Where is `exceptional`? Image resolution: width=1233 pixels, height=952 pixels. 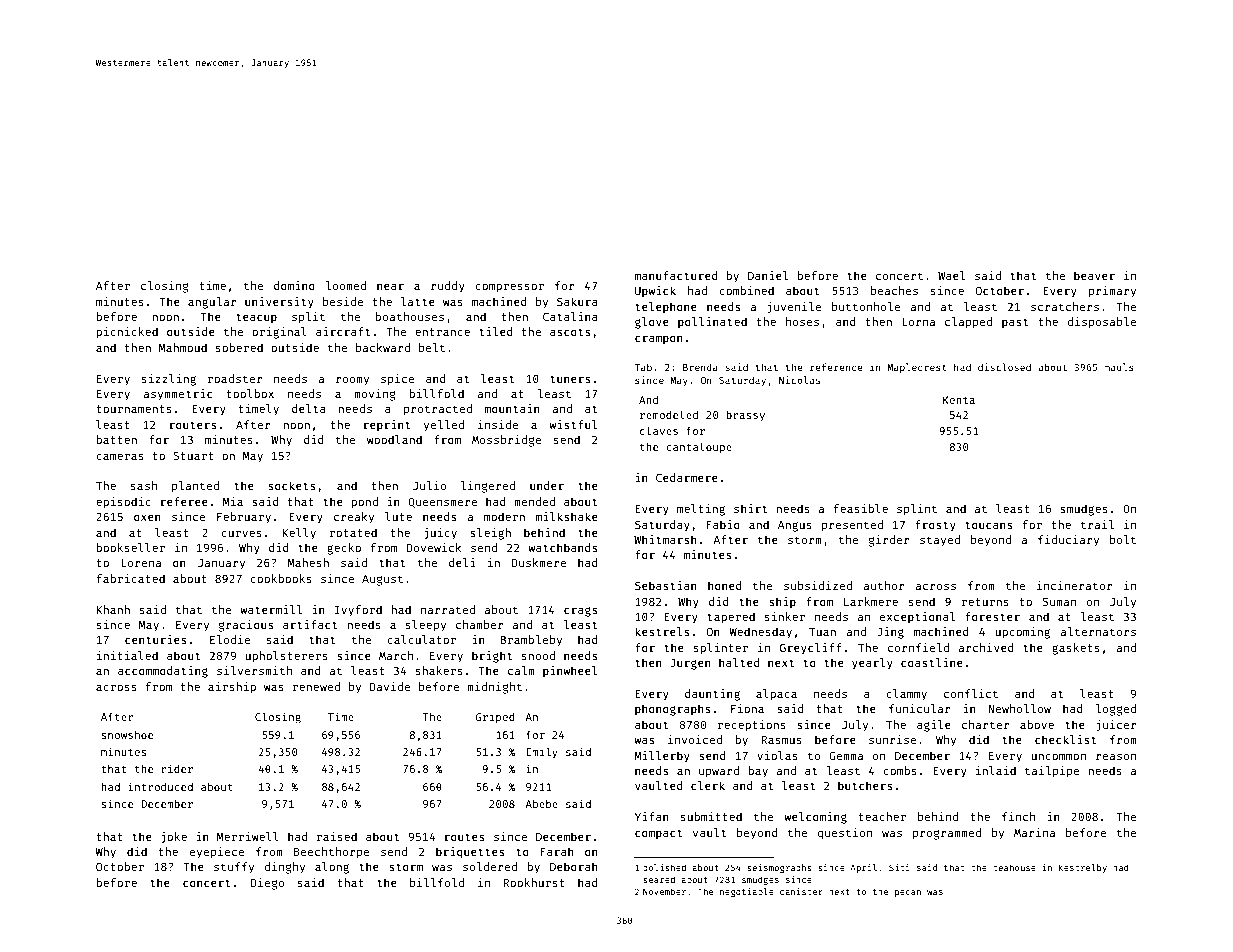
exceptional is located at coordinates (917, 617).
